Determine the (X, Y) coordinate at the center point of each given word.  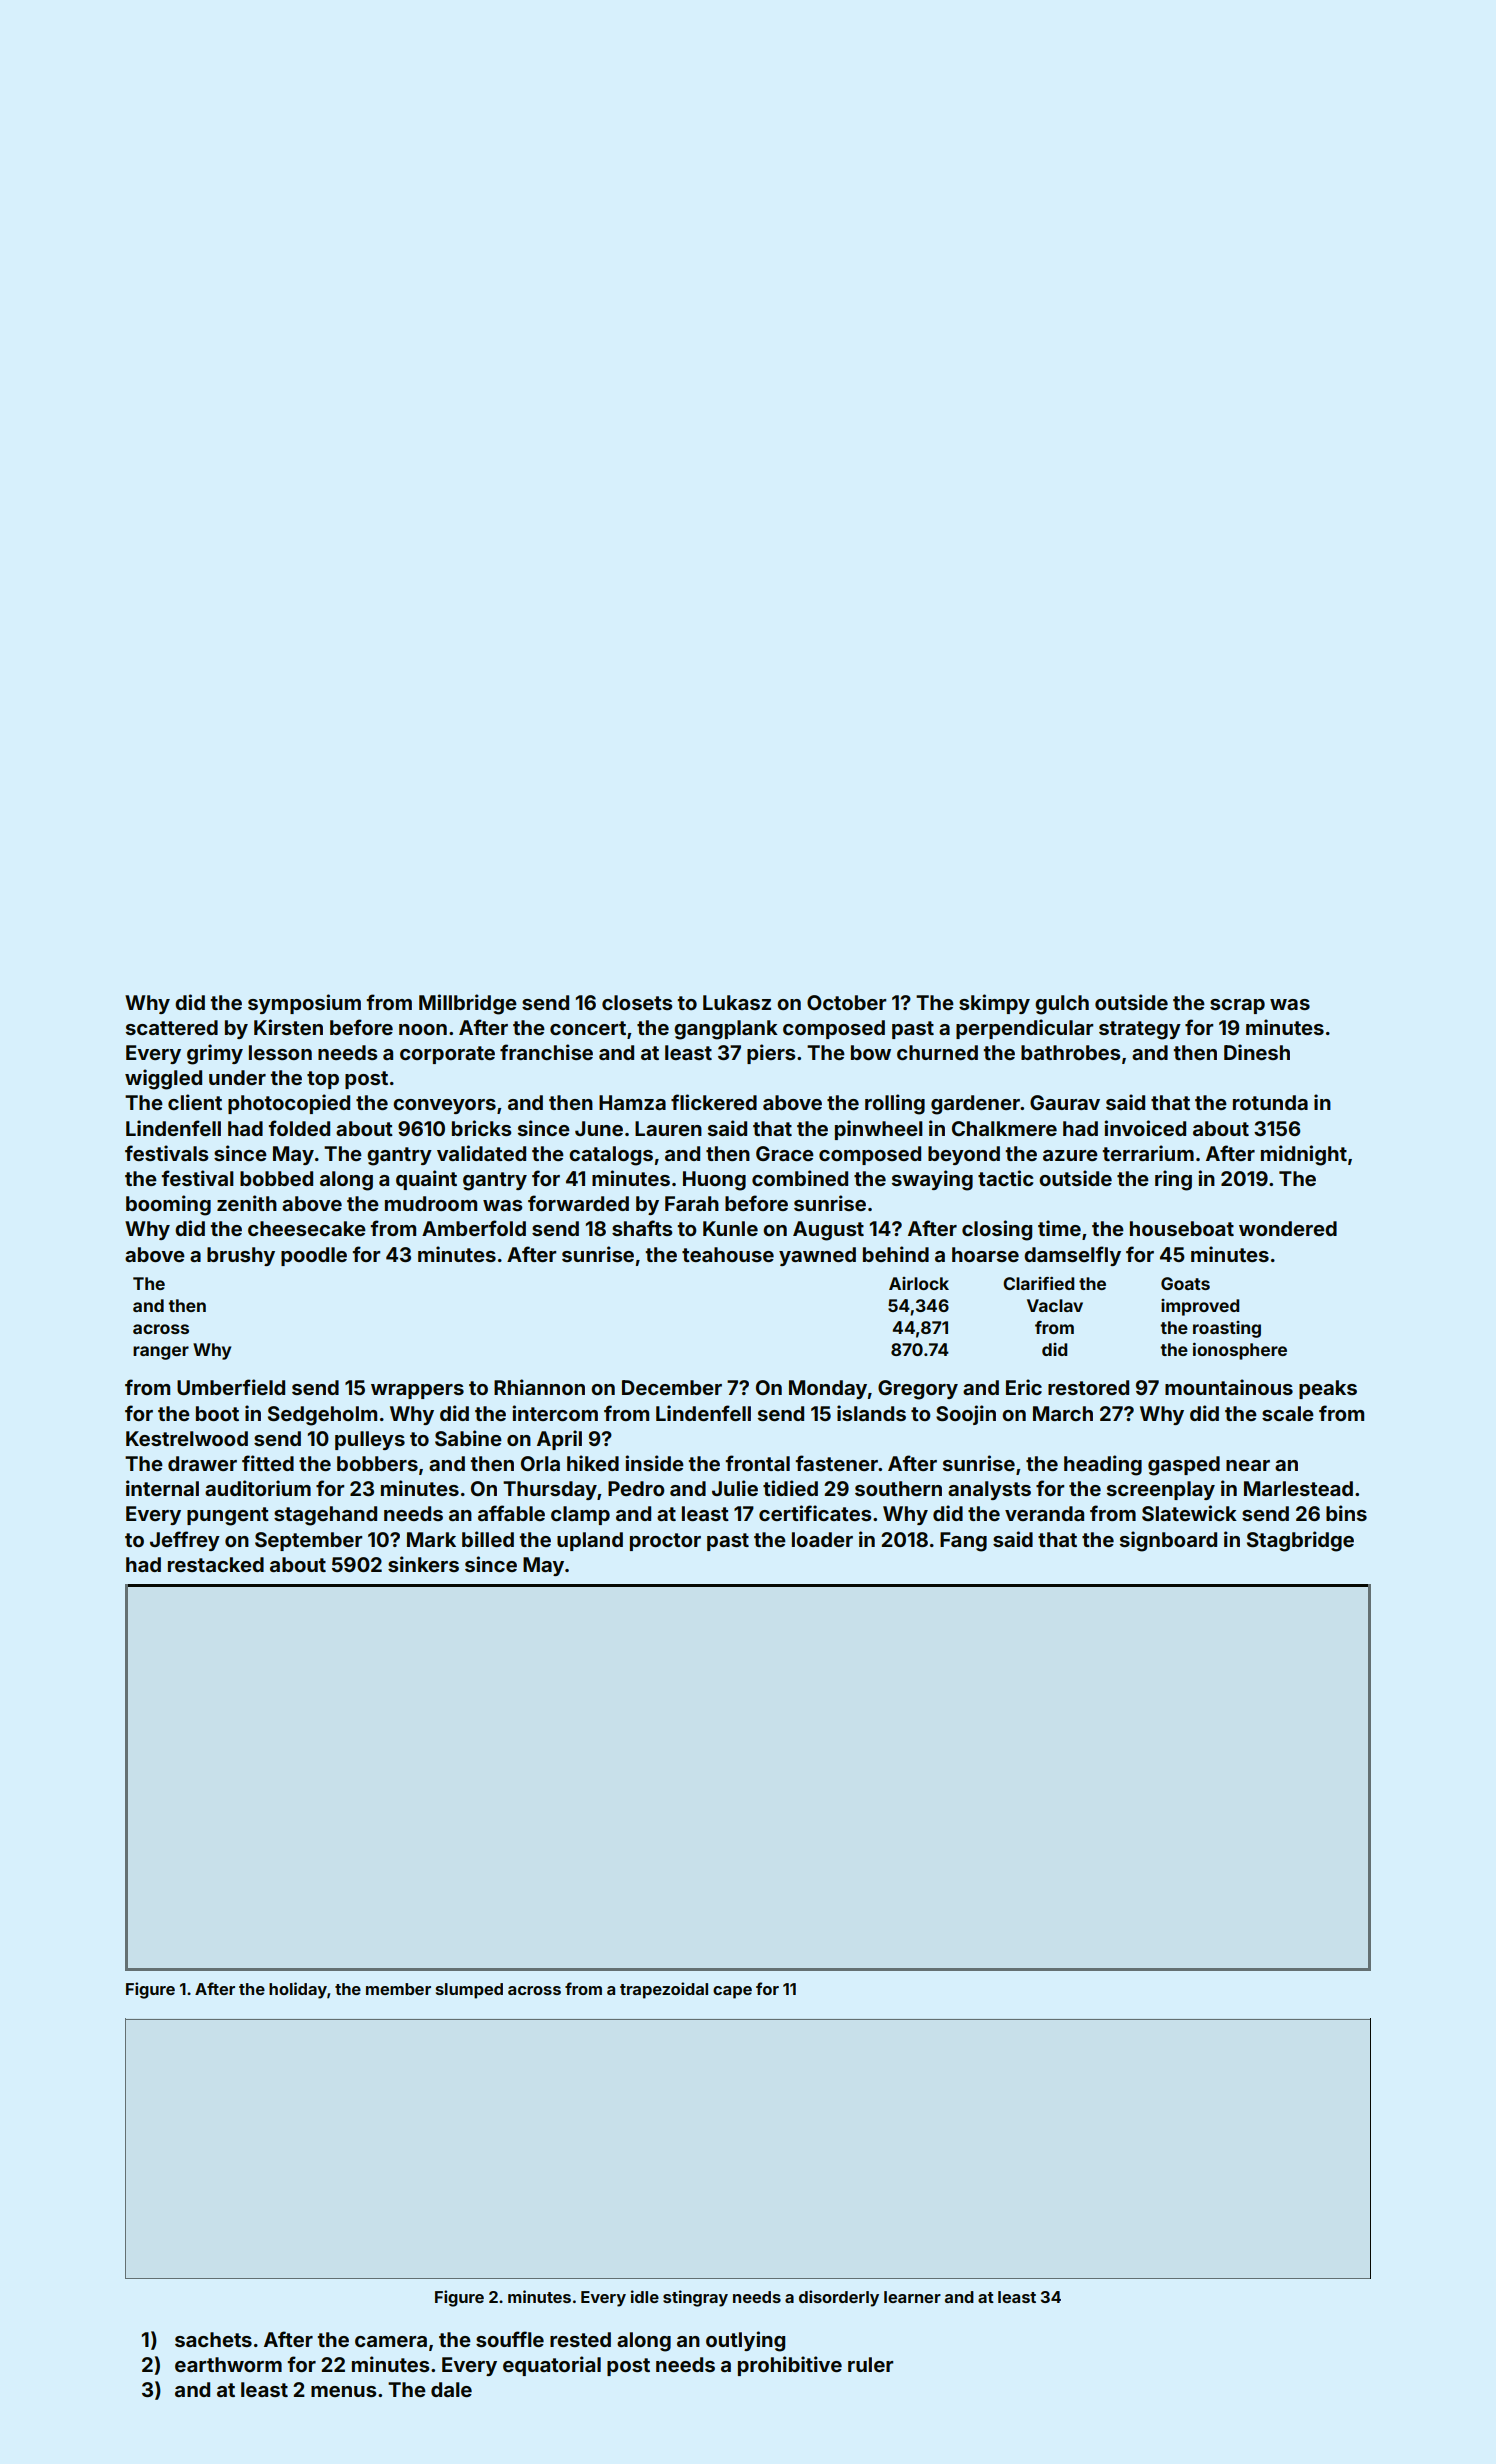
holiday (298, 1990)
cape (732, 1992)
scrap (1237, 1006)
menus (343, 2391)
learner (912, 2297)
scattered (172, 1027)
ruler (870, 2364)
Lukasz (737, 1002)
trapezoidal (664, 1990)
